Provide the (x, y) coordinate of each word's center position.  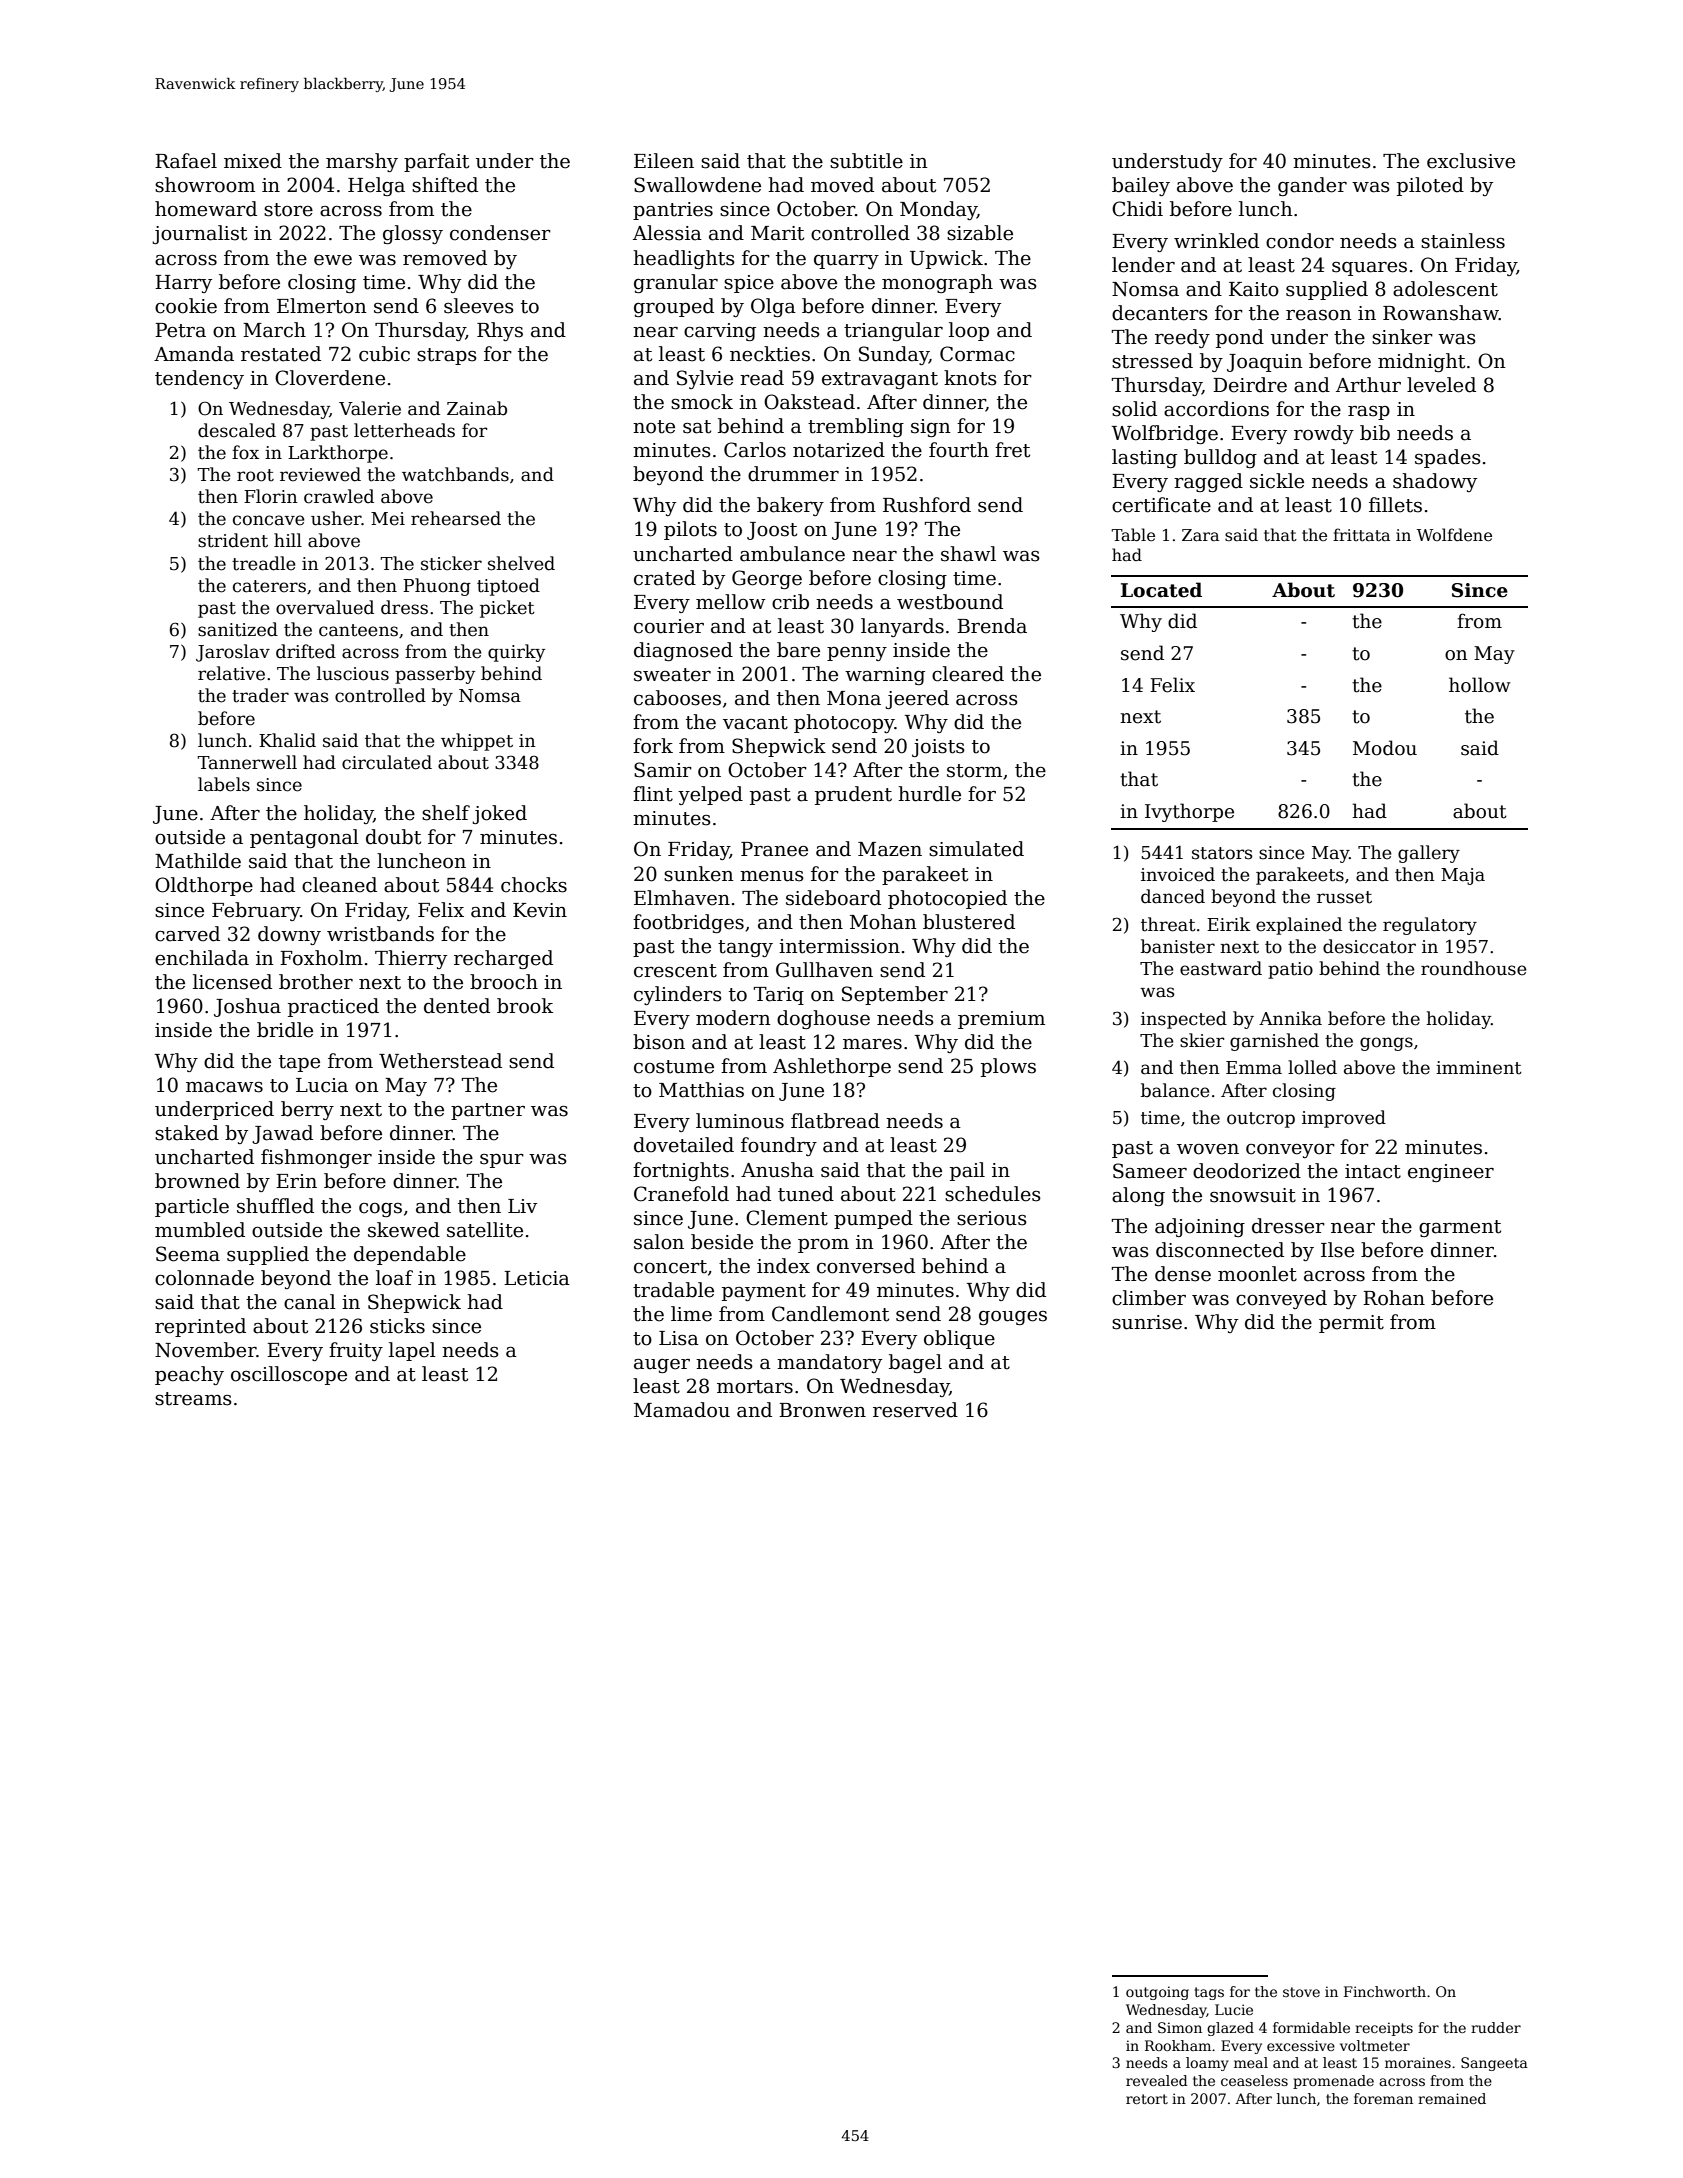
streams (193, 1399)
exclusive (1471, 161)
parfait (436, 162)
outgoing (1157, 1993)
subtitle (866, 161)
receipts (1384, 2029)
